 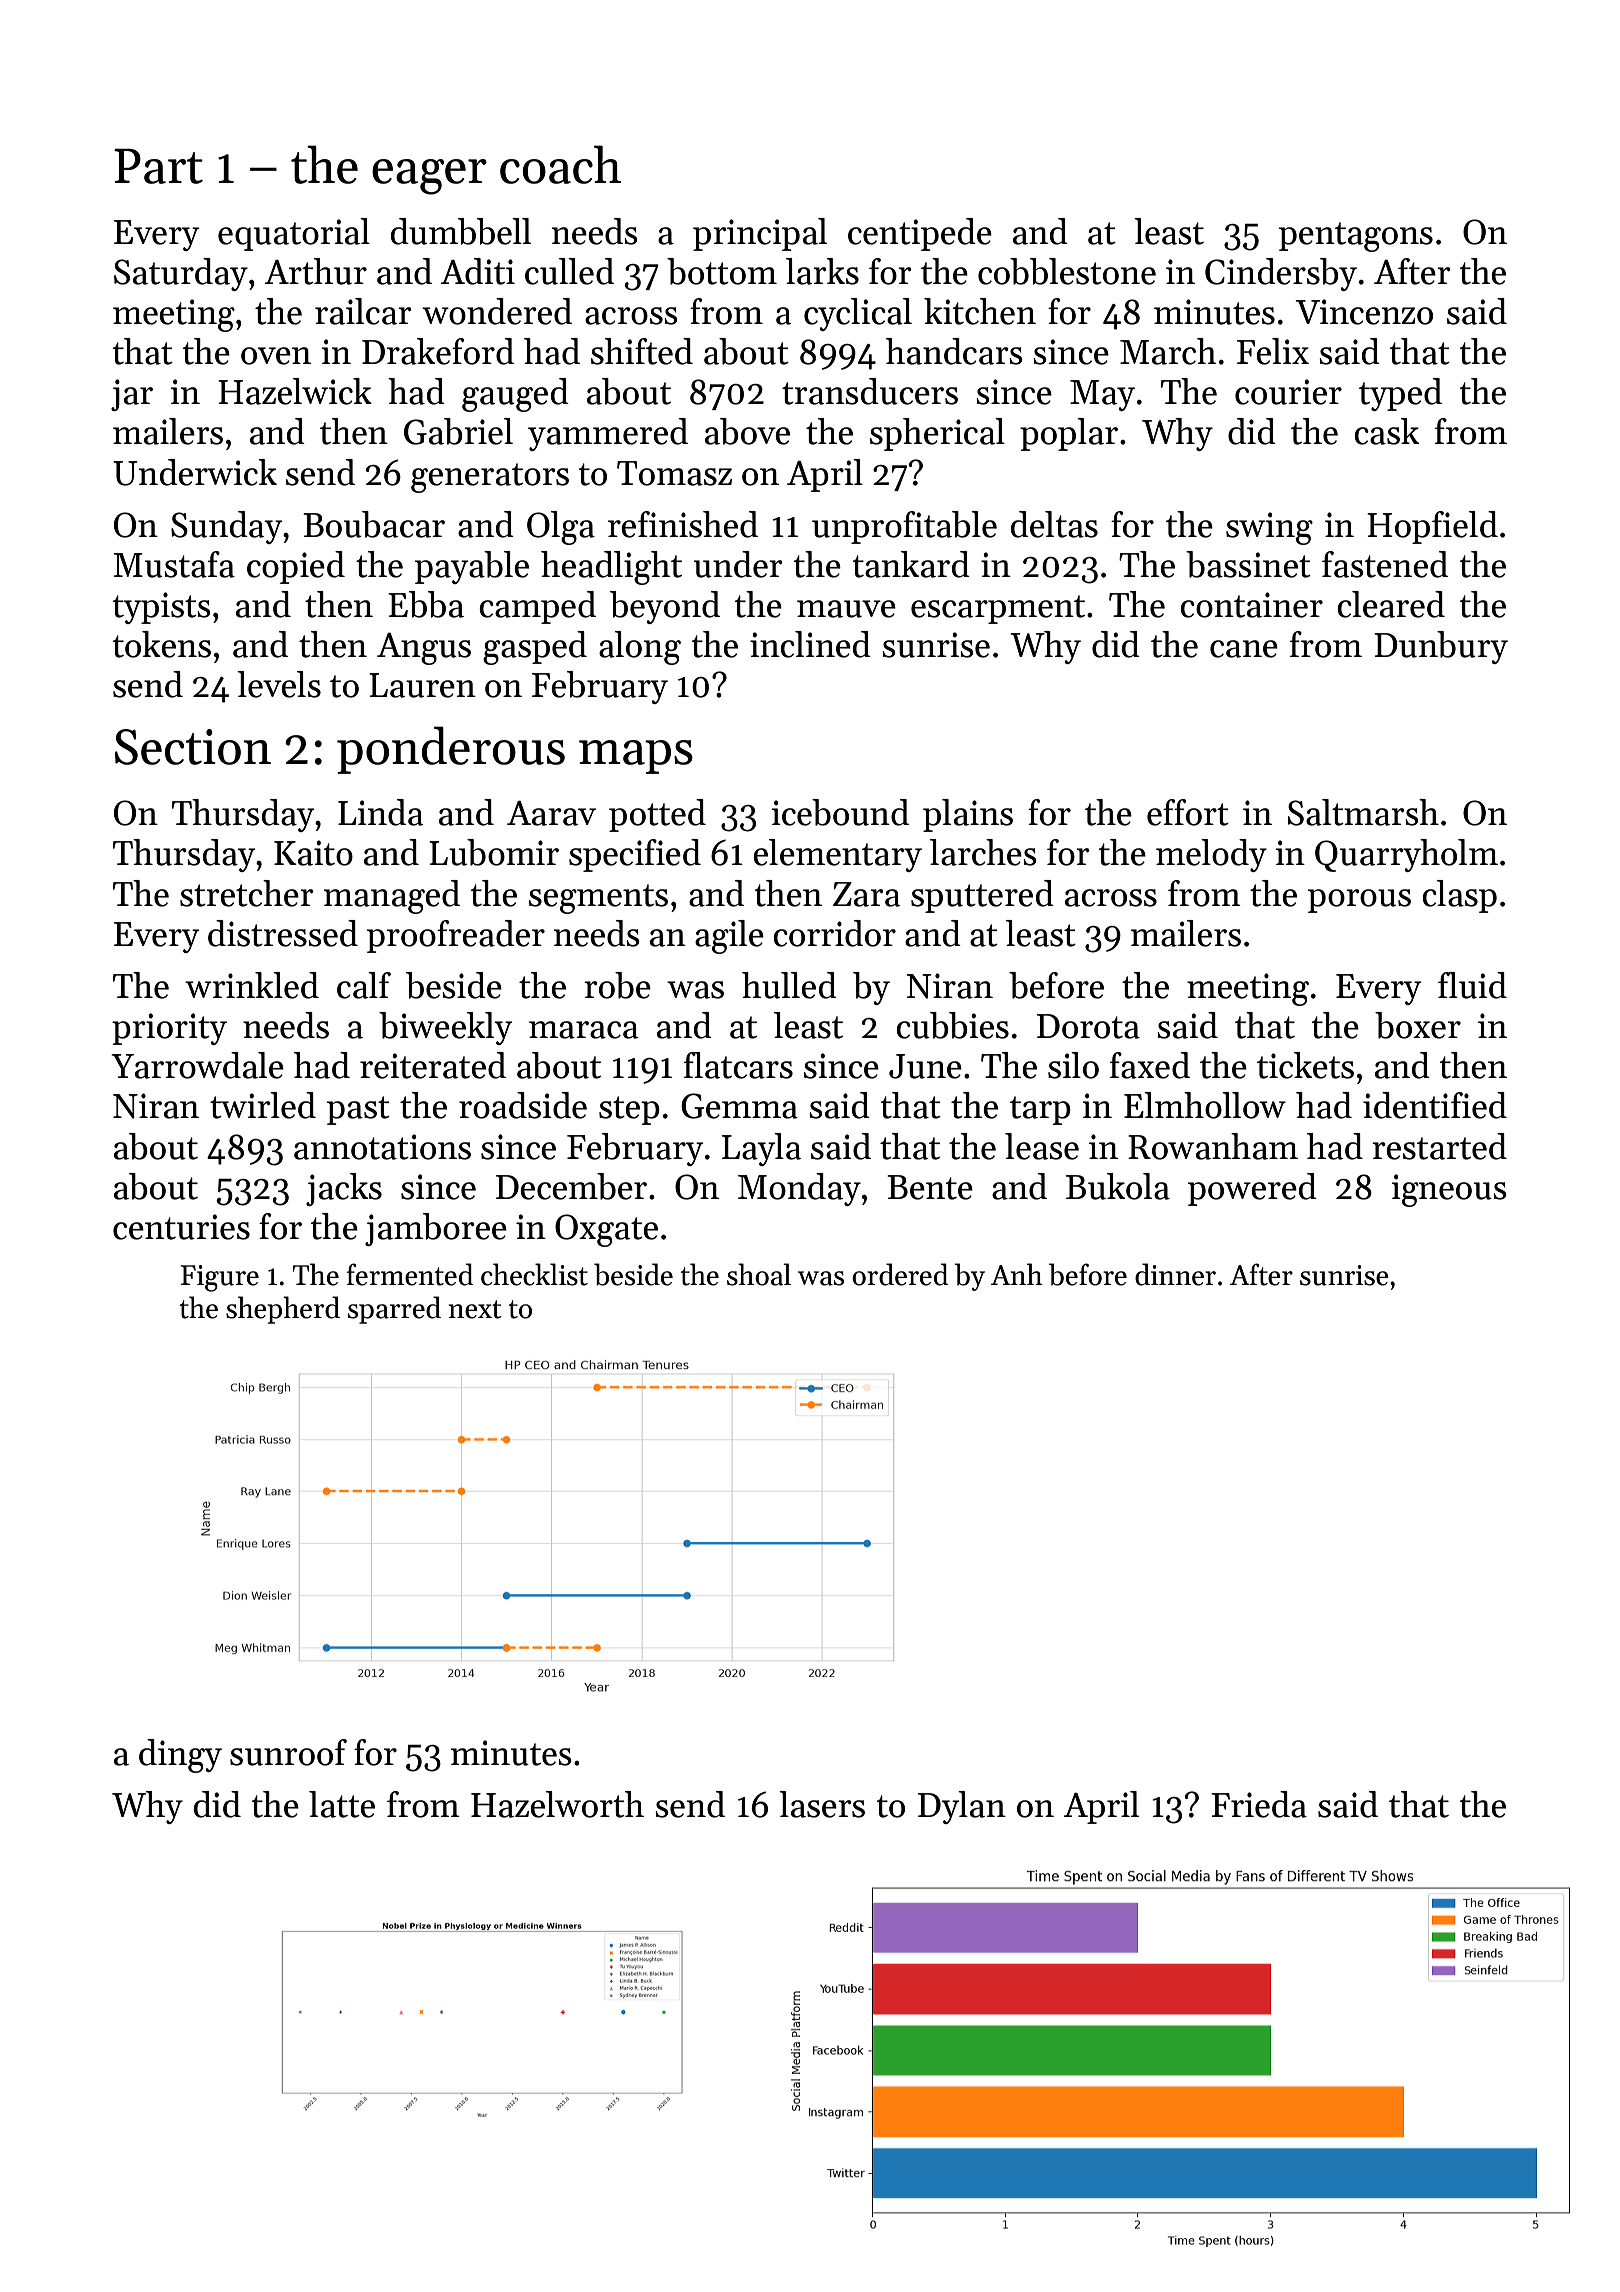 What do you see at coordinates (840, 812) in the screenshot?
I see `icebound` at bounding box center [840, 812].
